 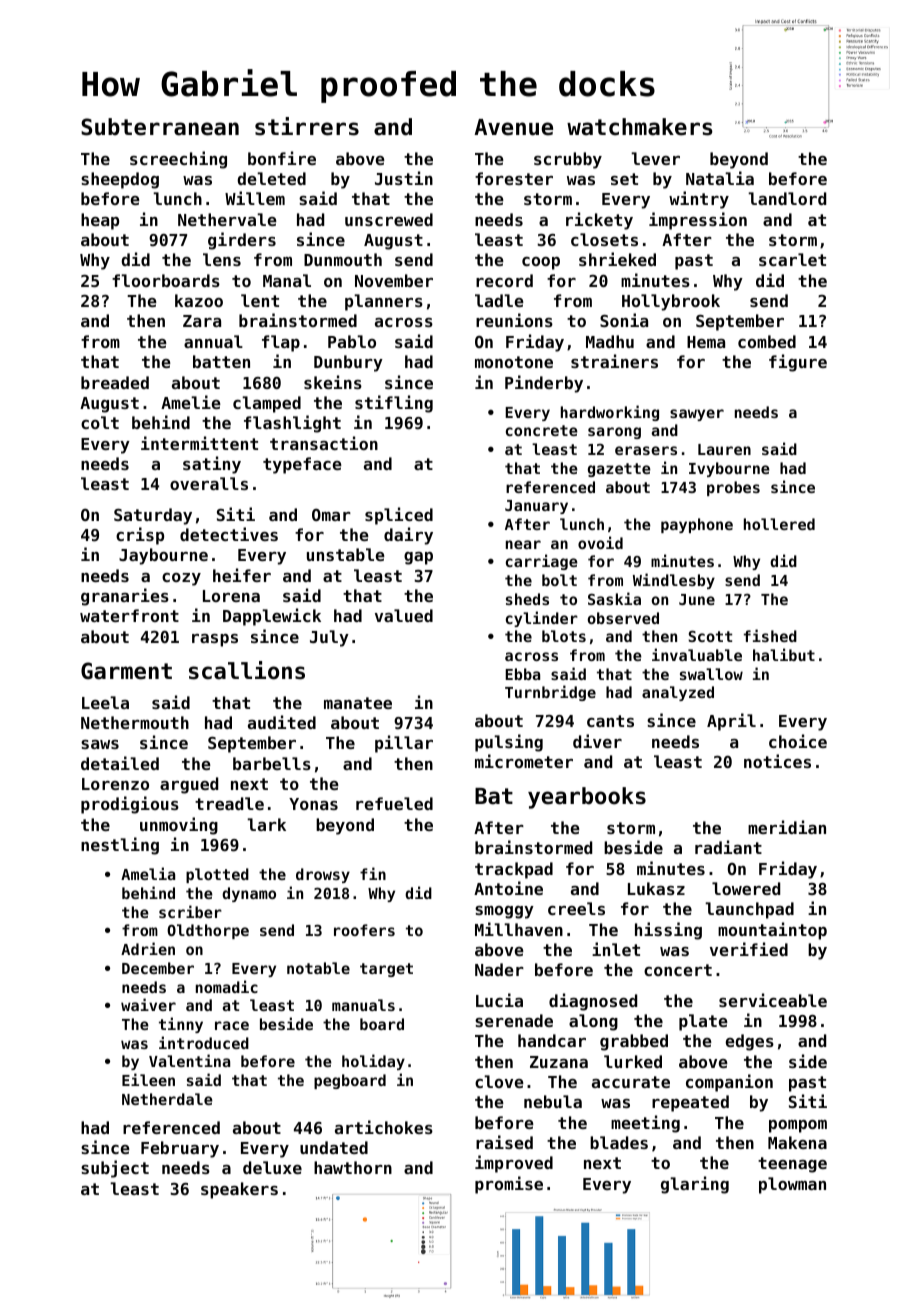 What do you see at coordinates (640, 127) in the screenshot?
I see `watchmakers` at bounding box center [640, 127].
